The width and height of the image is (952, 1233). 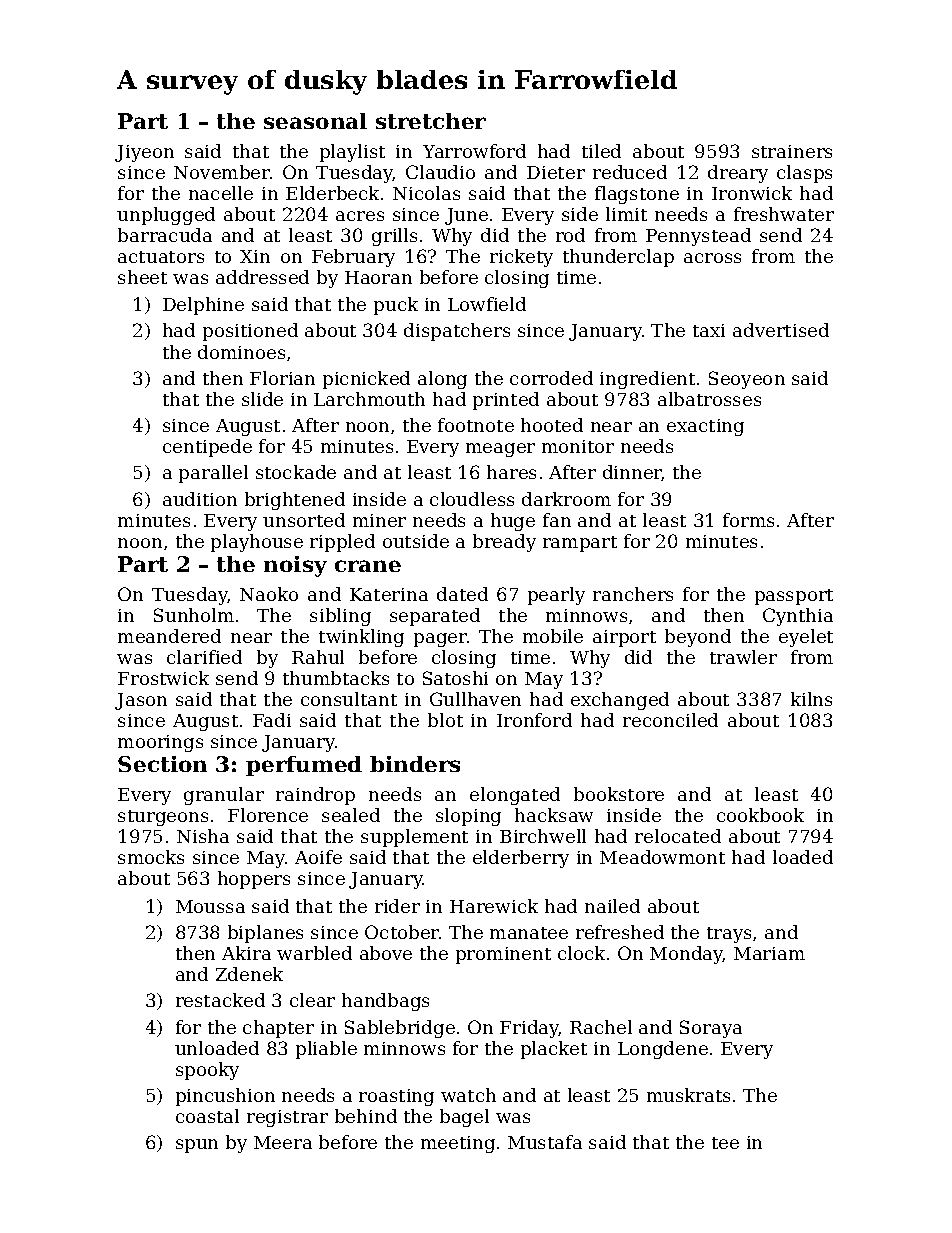 What do you see at coordinates (431, 121) in the image?
I see `stretcher` at bounding box center [431, 121].
